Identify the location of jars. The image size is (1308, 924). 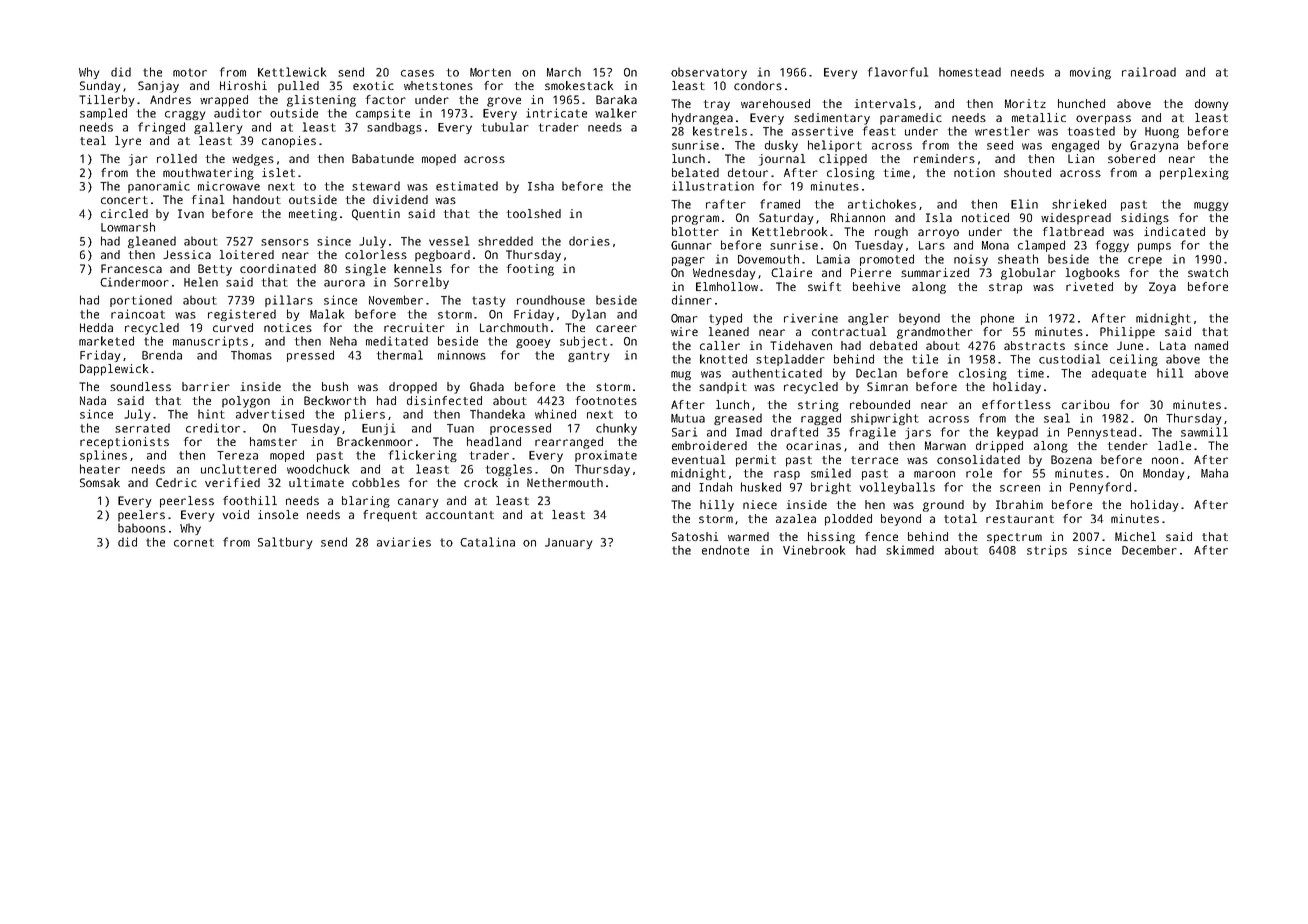
(918, 433).
